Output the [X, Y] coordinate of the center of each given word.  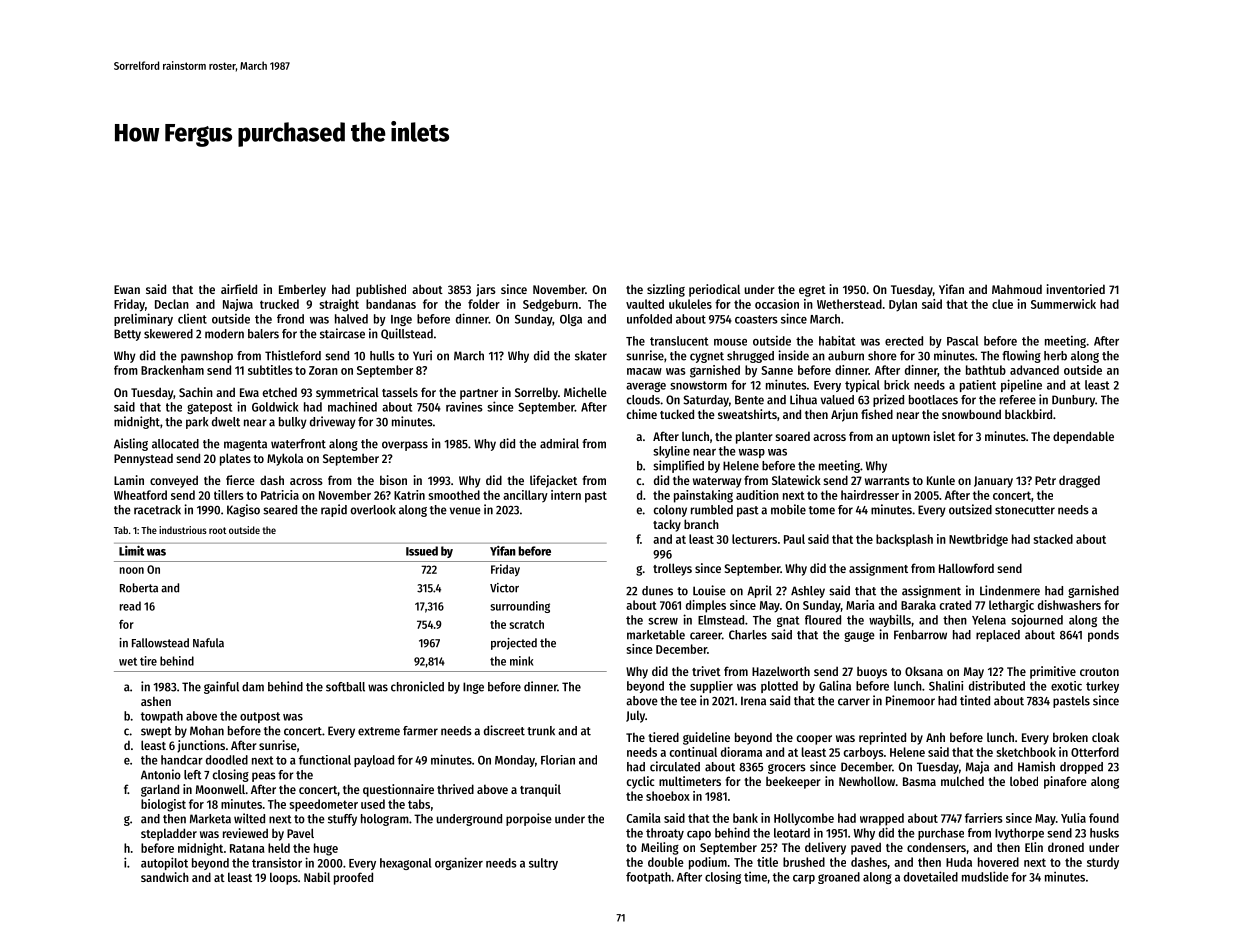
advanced [1034, 370]
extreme [379, 731]
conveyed [174, 482]
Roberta [139, 588]
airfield [239, 289]
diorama [741, 752]
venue [465, 511]
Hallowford [966, 568]
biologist [163, 805]
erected [904, 341]
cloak [1105, 737]
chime [641, 414]
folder [484, 304]
